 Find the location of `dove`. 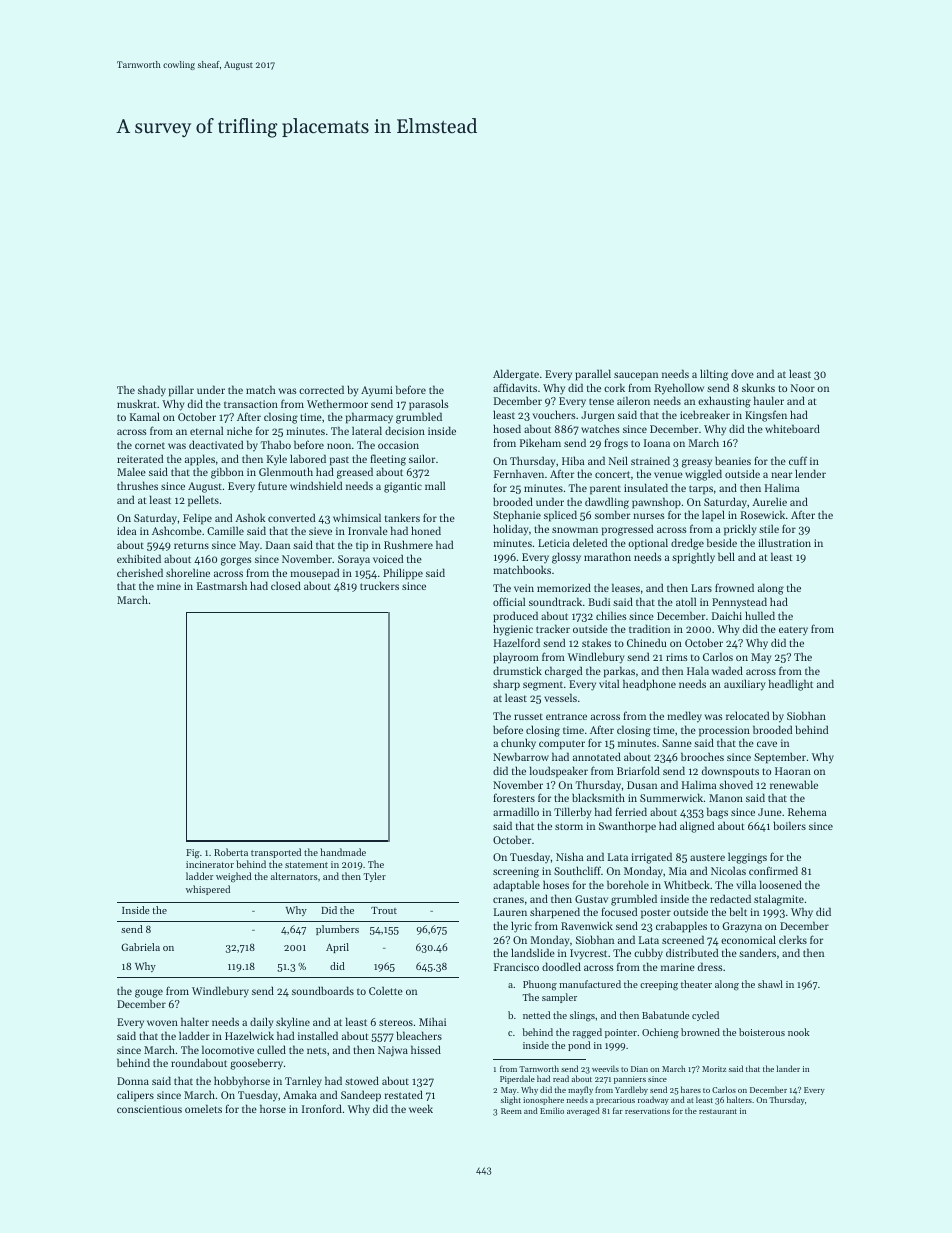

dove is located at coordinates (742, 373).
